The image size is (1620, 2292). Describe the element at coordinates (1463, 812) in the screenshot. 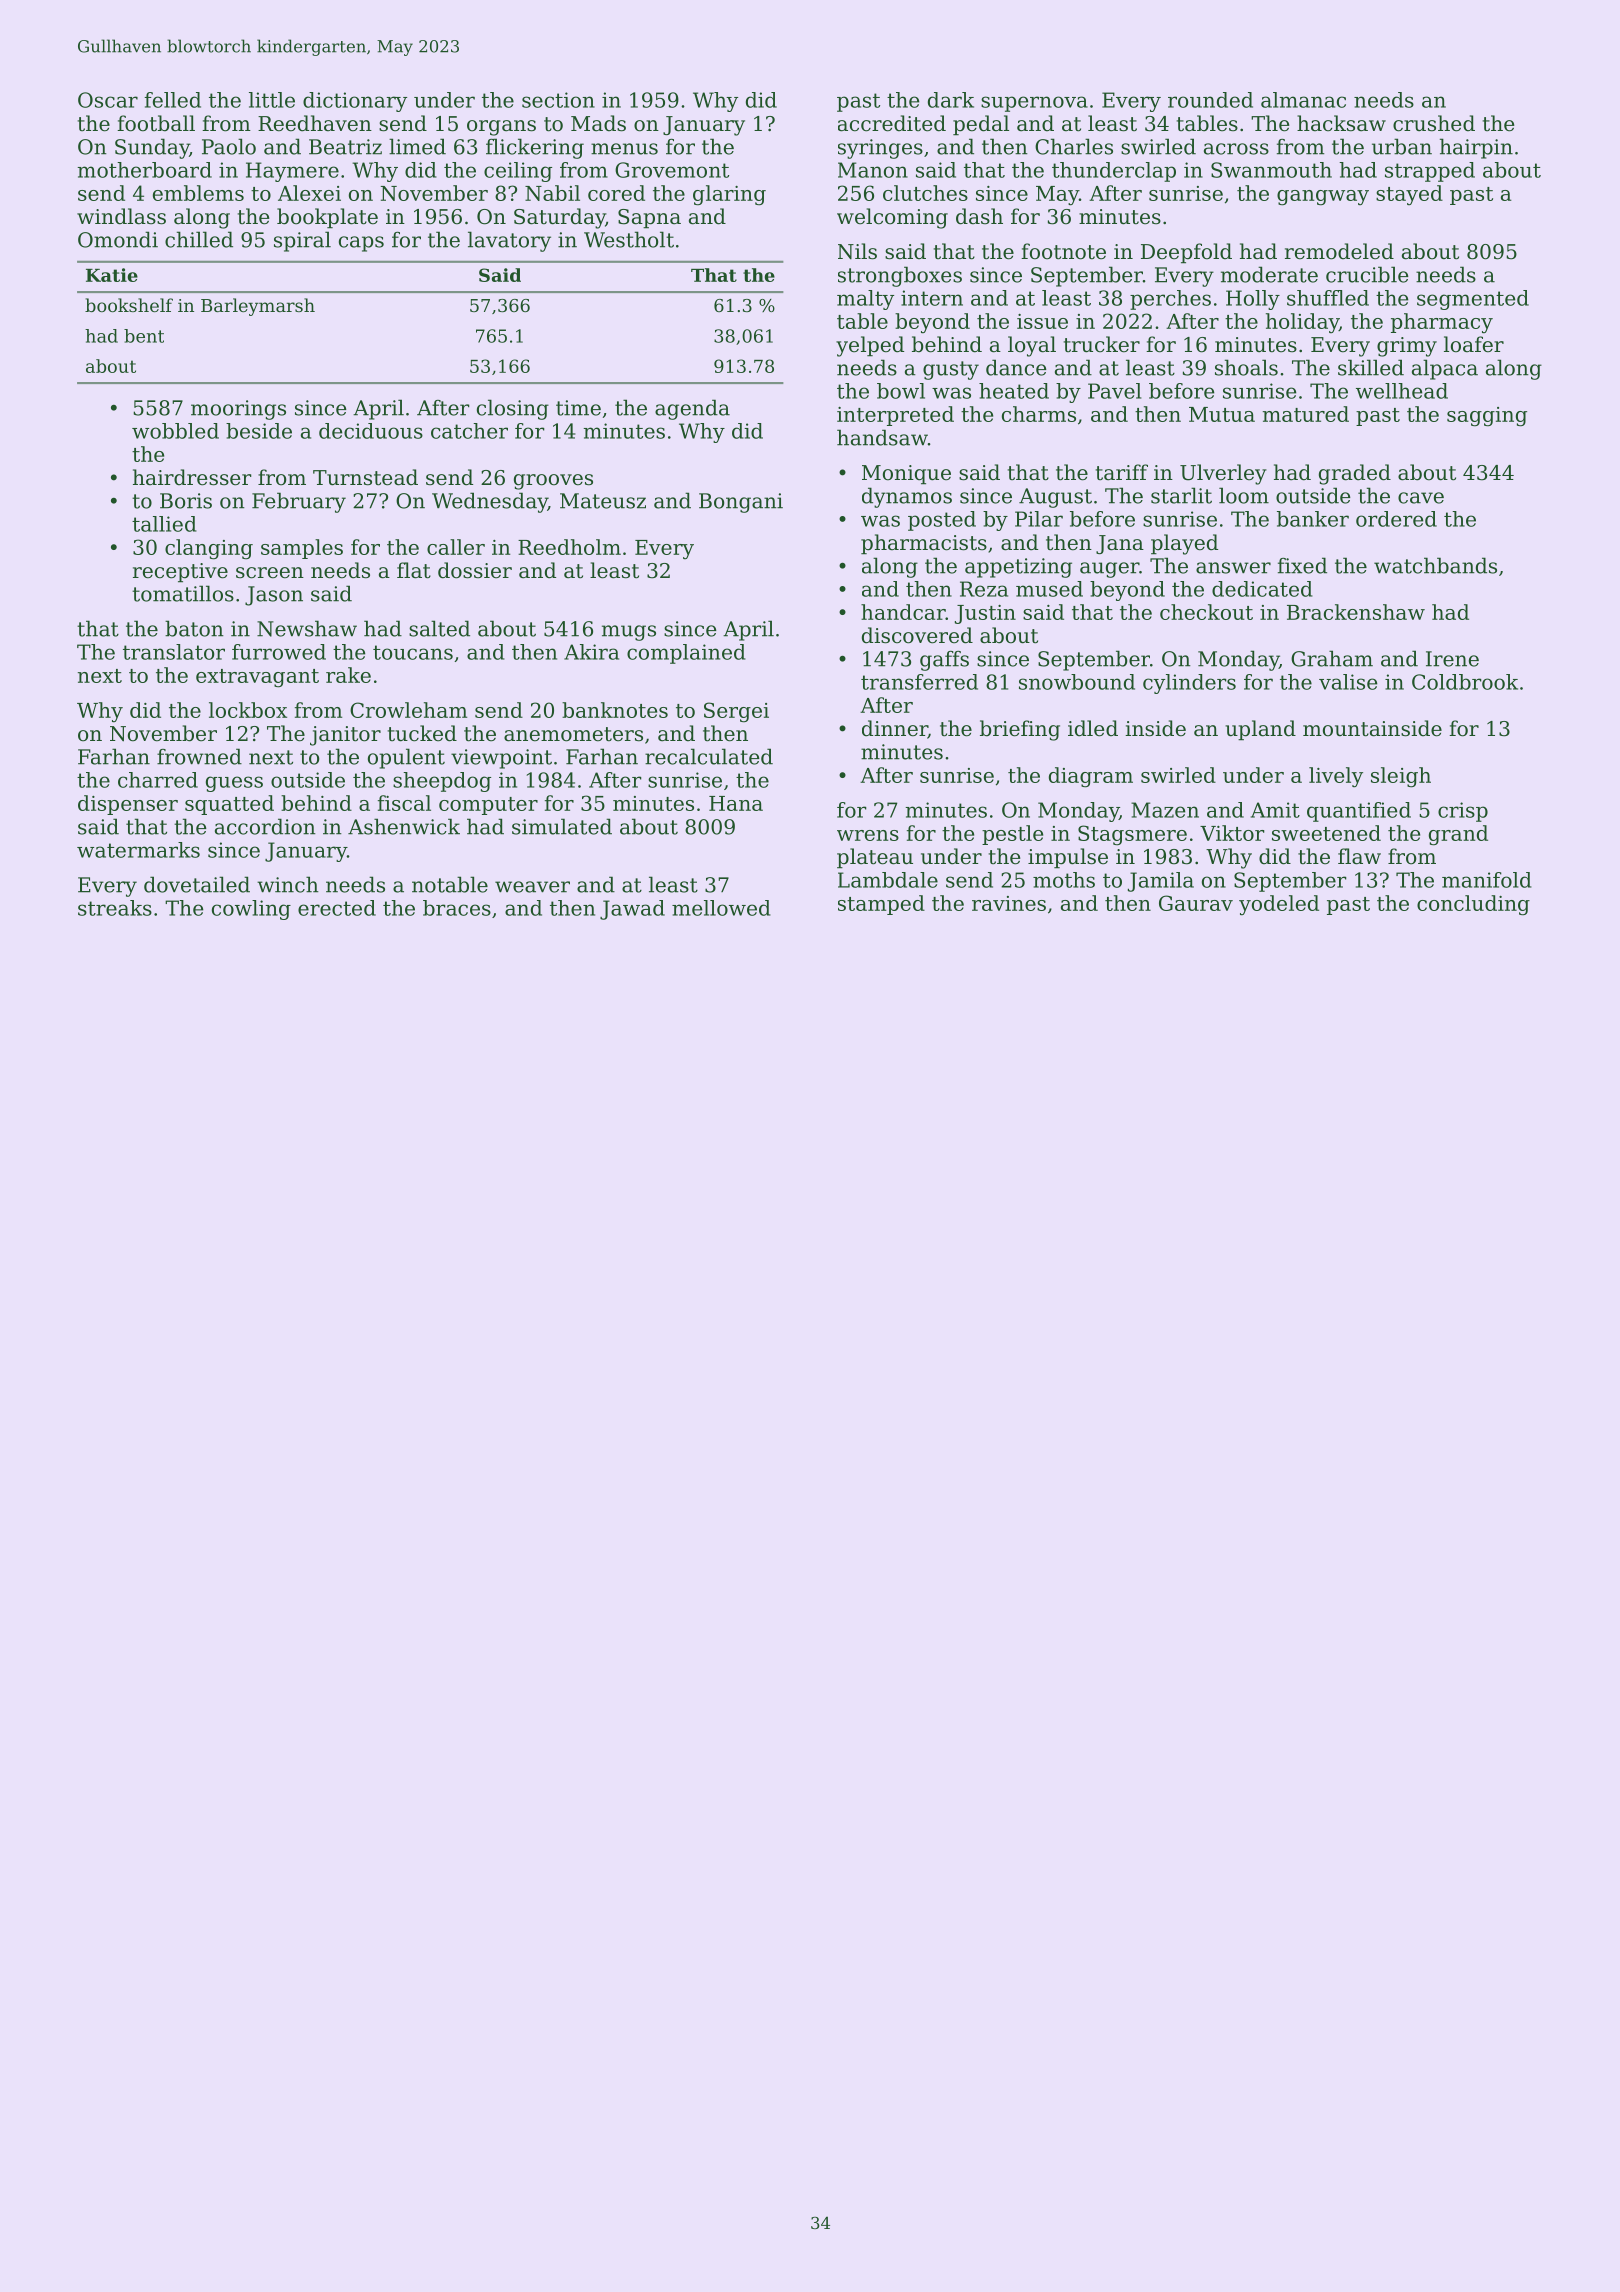

I see `crisp` at that location.
